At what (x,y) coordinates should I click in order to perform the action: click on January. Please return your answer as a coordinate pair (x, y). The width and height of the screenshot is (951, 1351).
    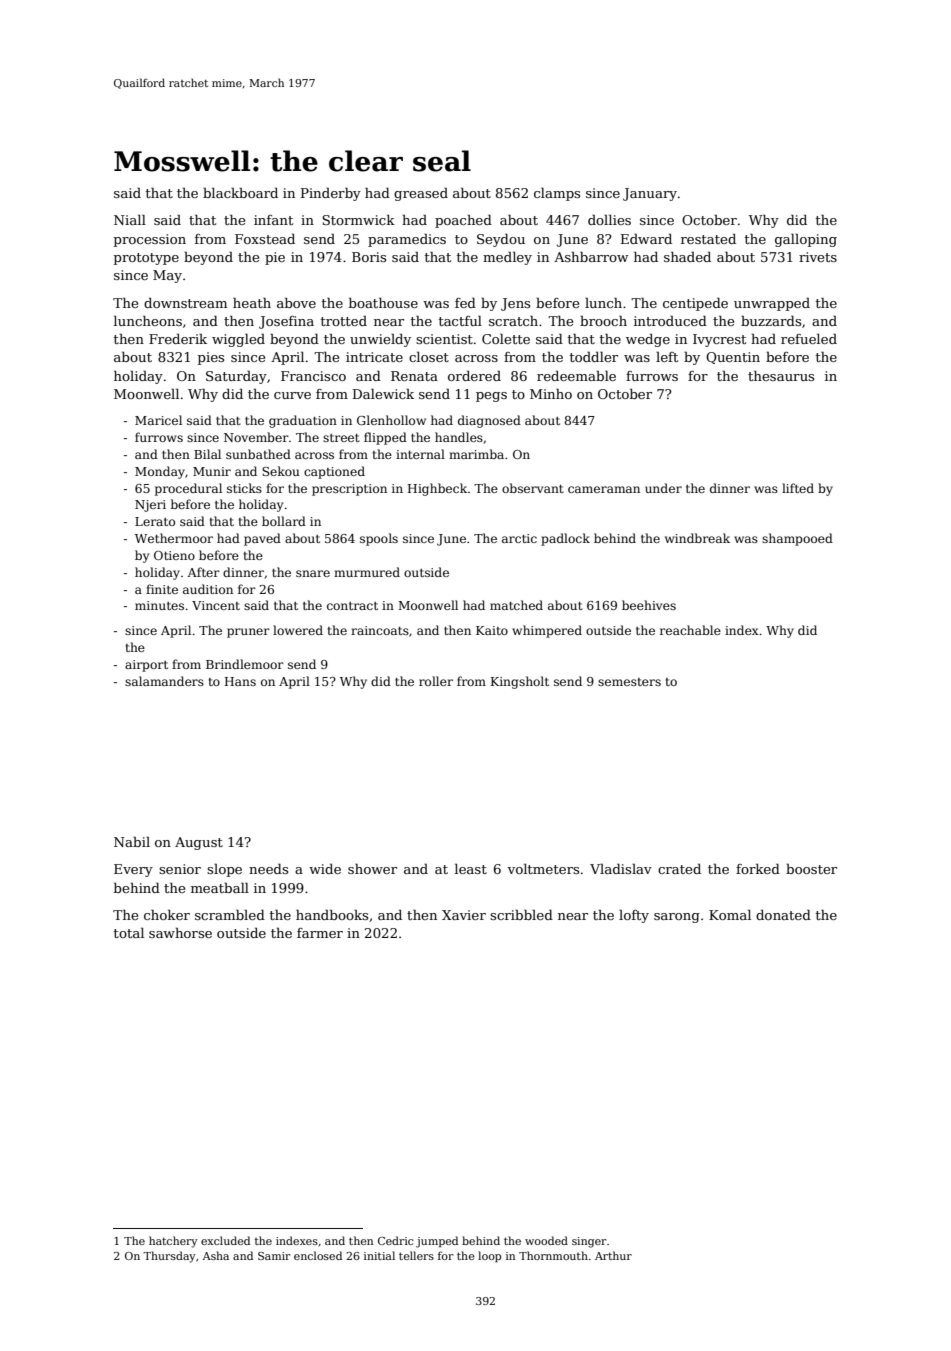
    Looking at the image, I should click on (650, 194).
